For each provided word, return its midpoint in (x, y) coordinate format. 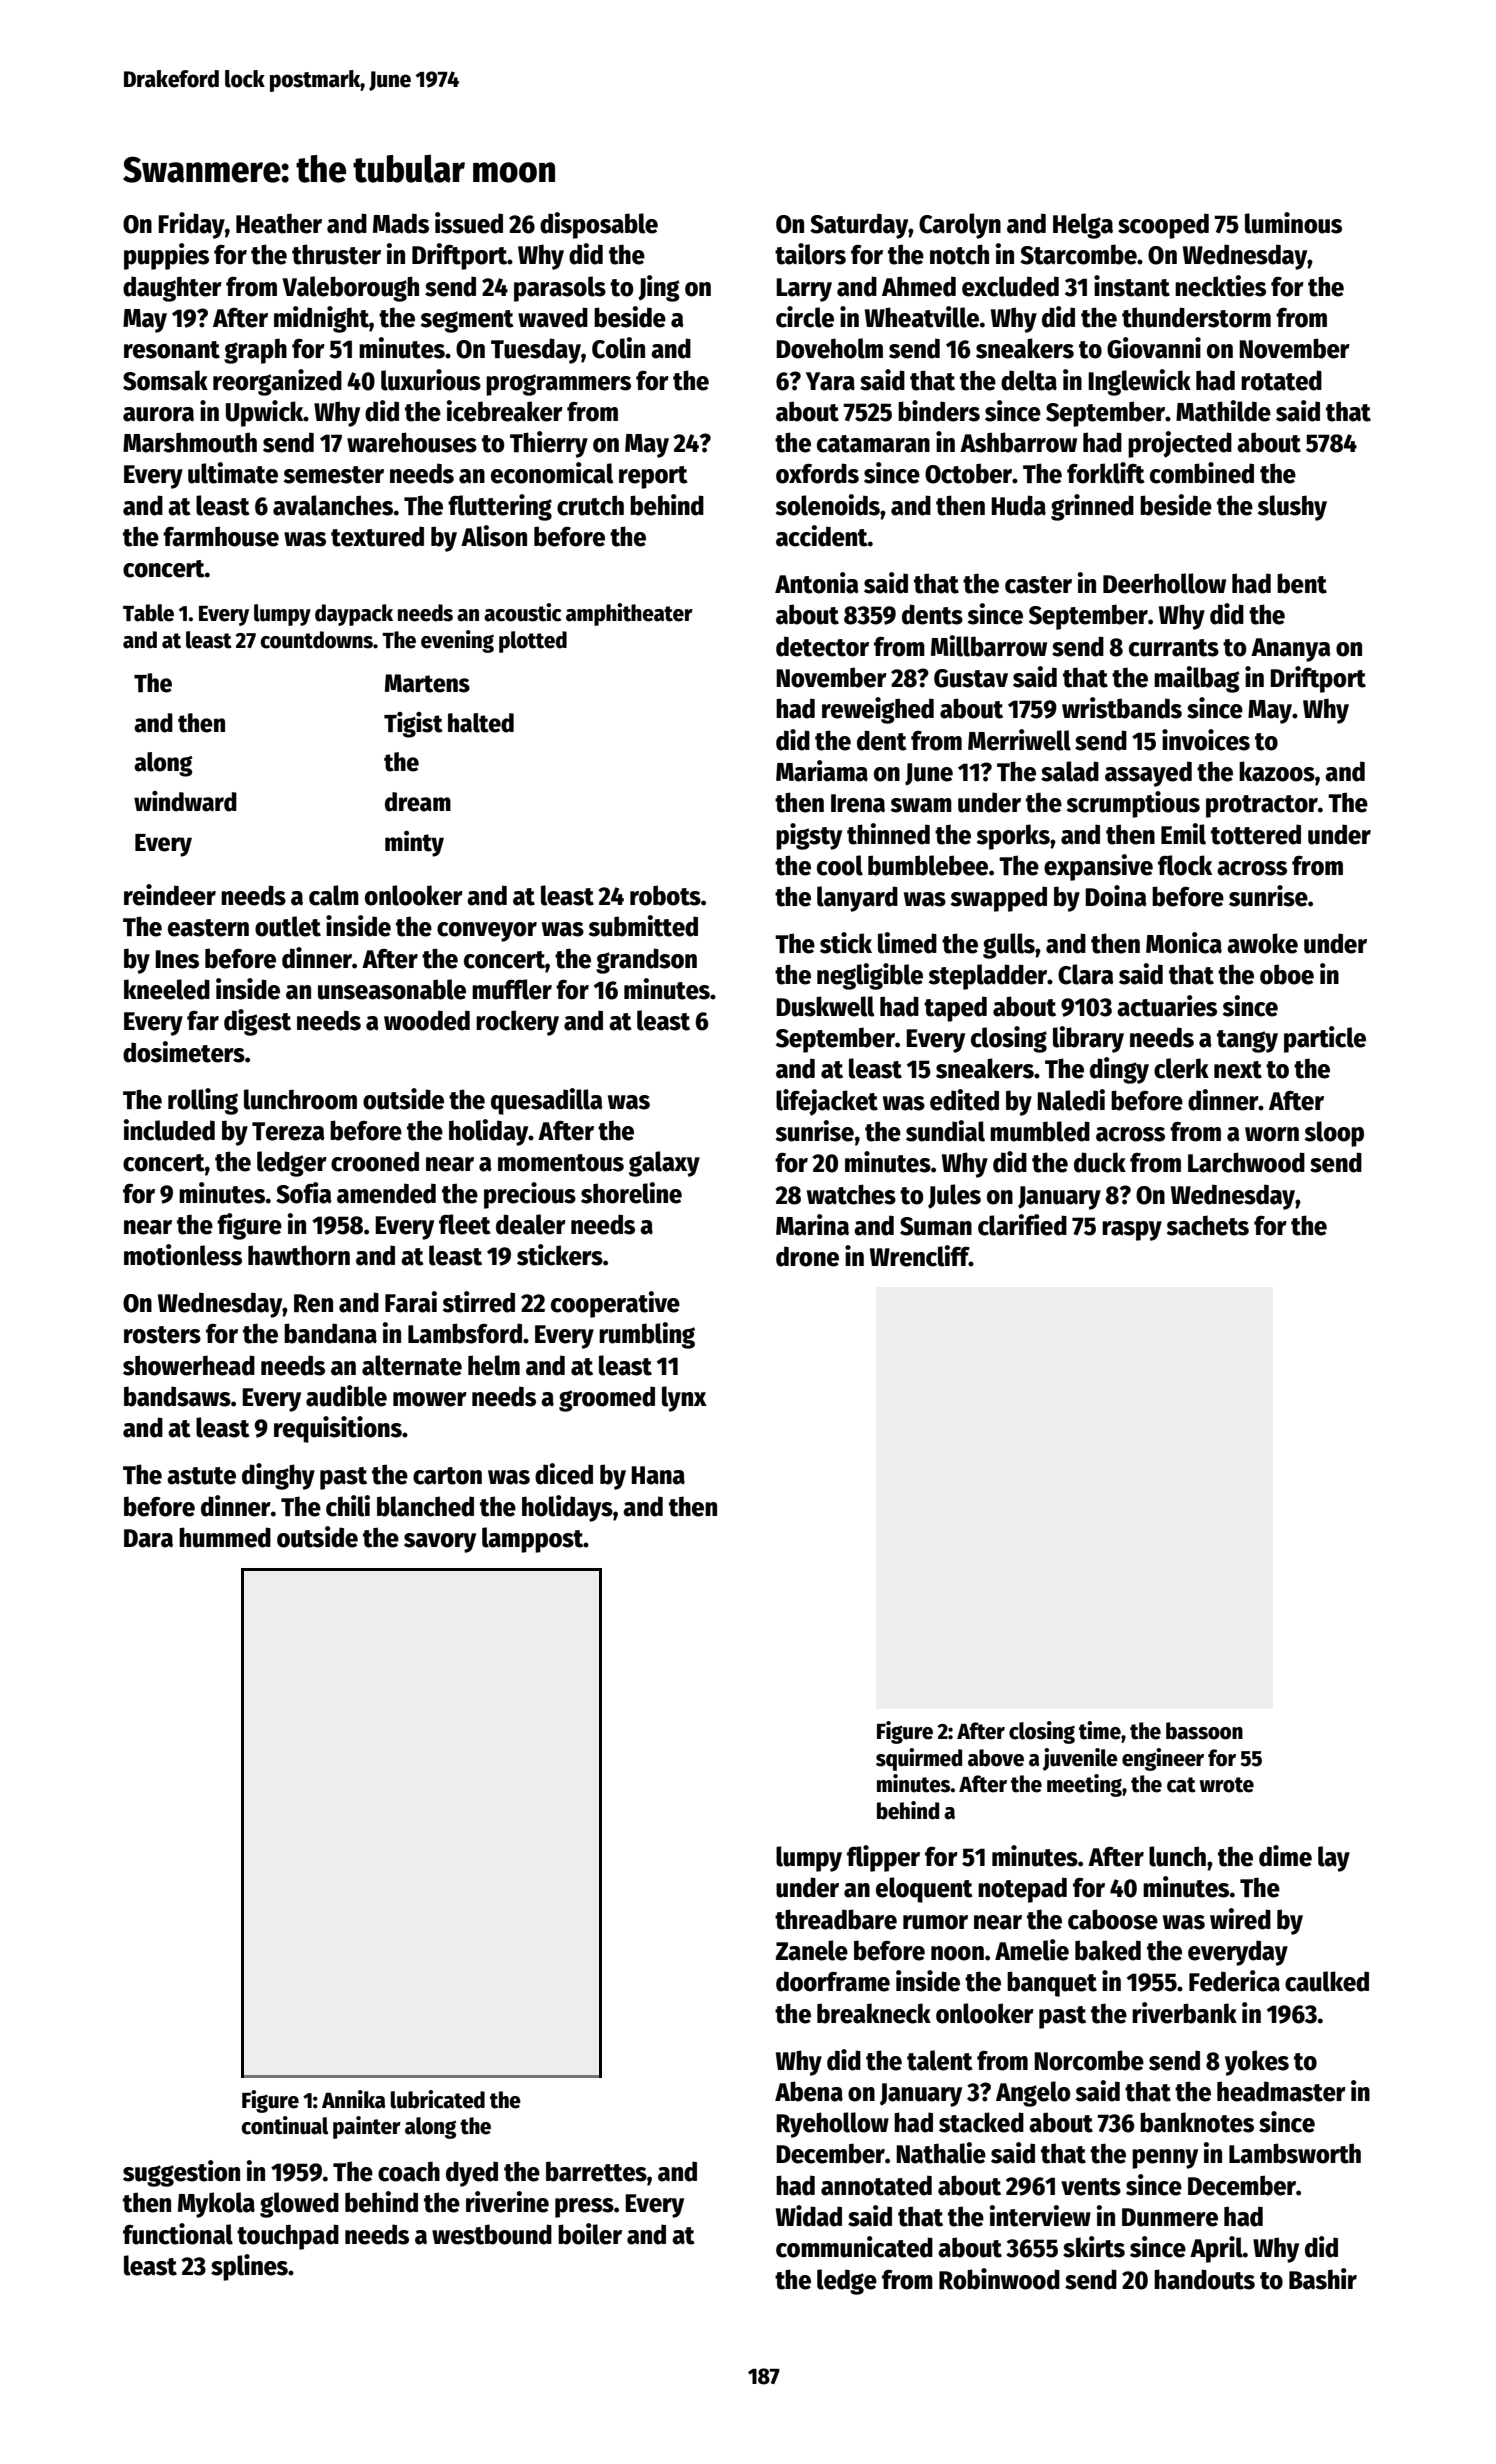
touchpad (288, 2237)
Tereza (288, 1131)
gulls (1009, 946)
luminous (1293, 223)
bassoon (1204, 1731)
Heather (279, 223)
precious (530, 1195)
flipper (883, 1858)
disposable (599, 225)
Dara (148, 1538)
